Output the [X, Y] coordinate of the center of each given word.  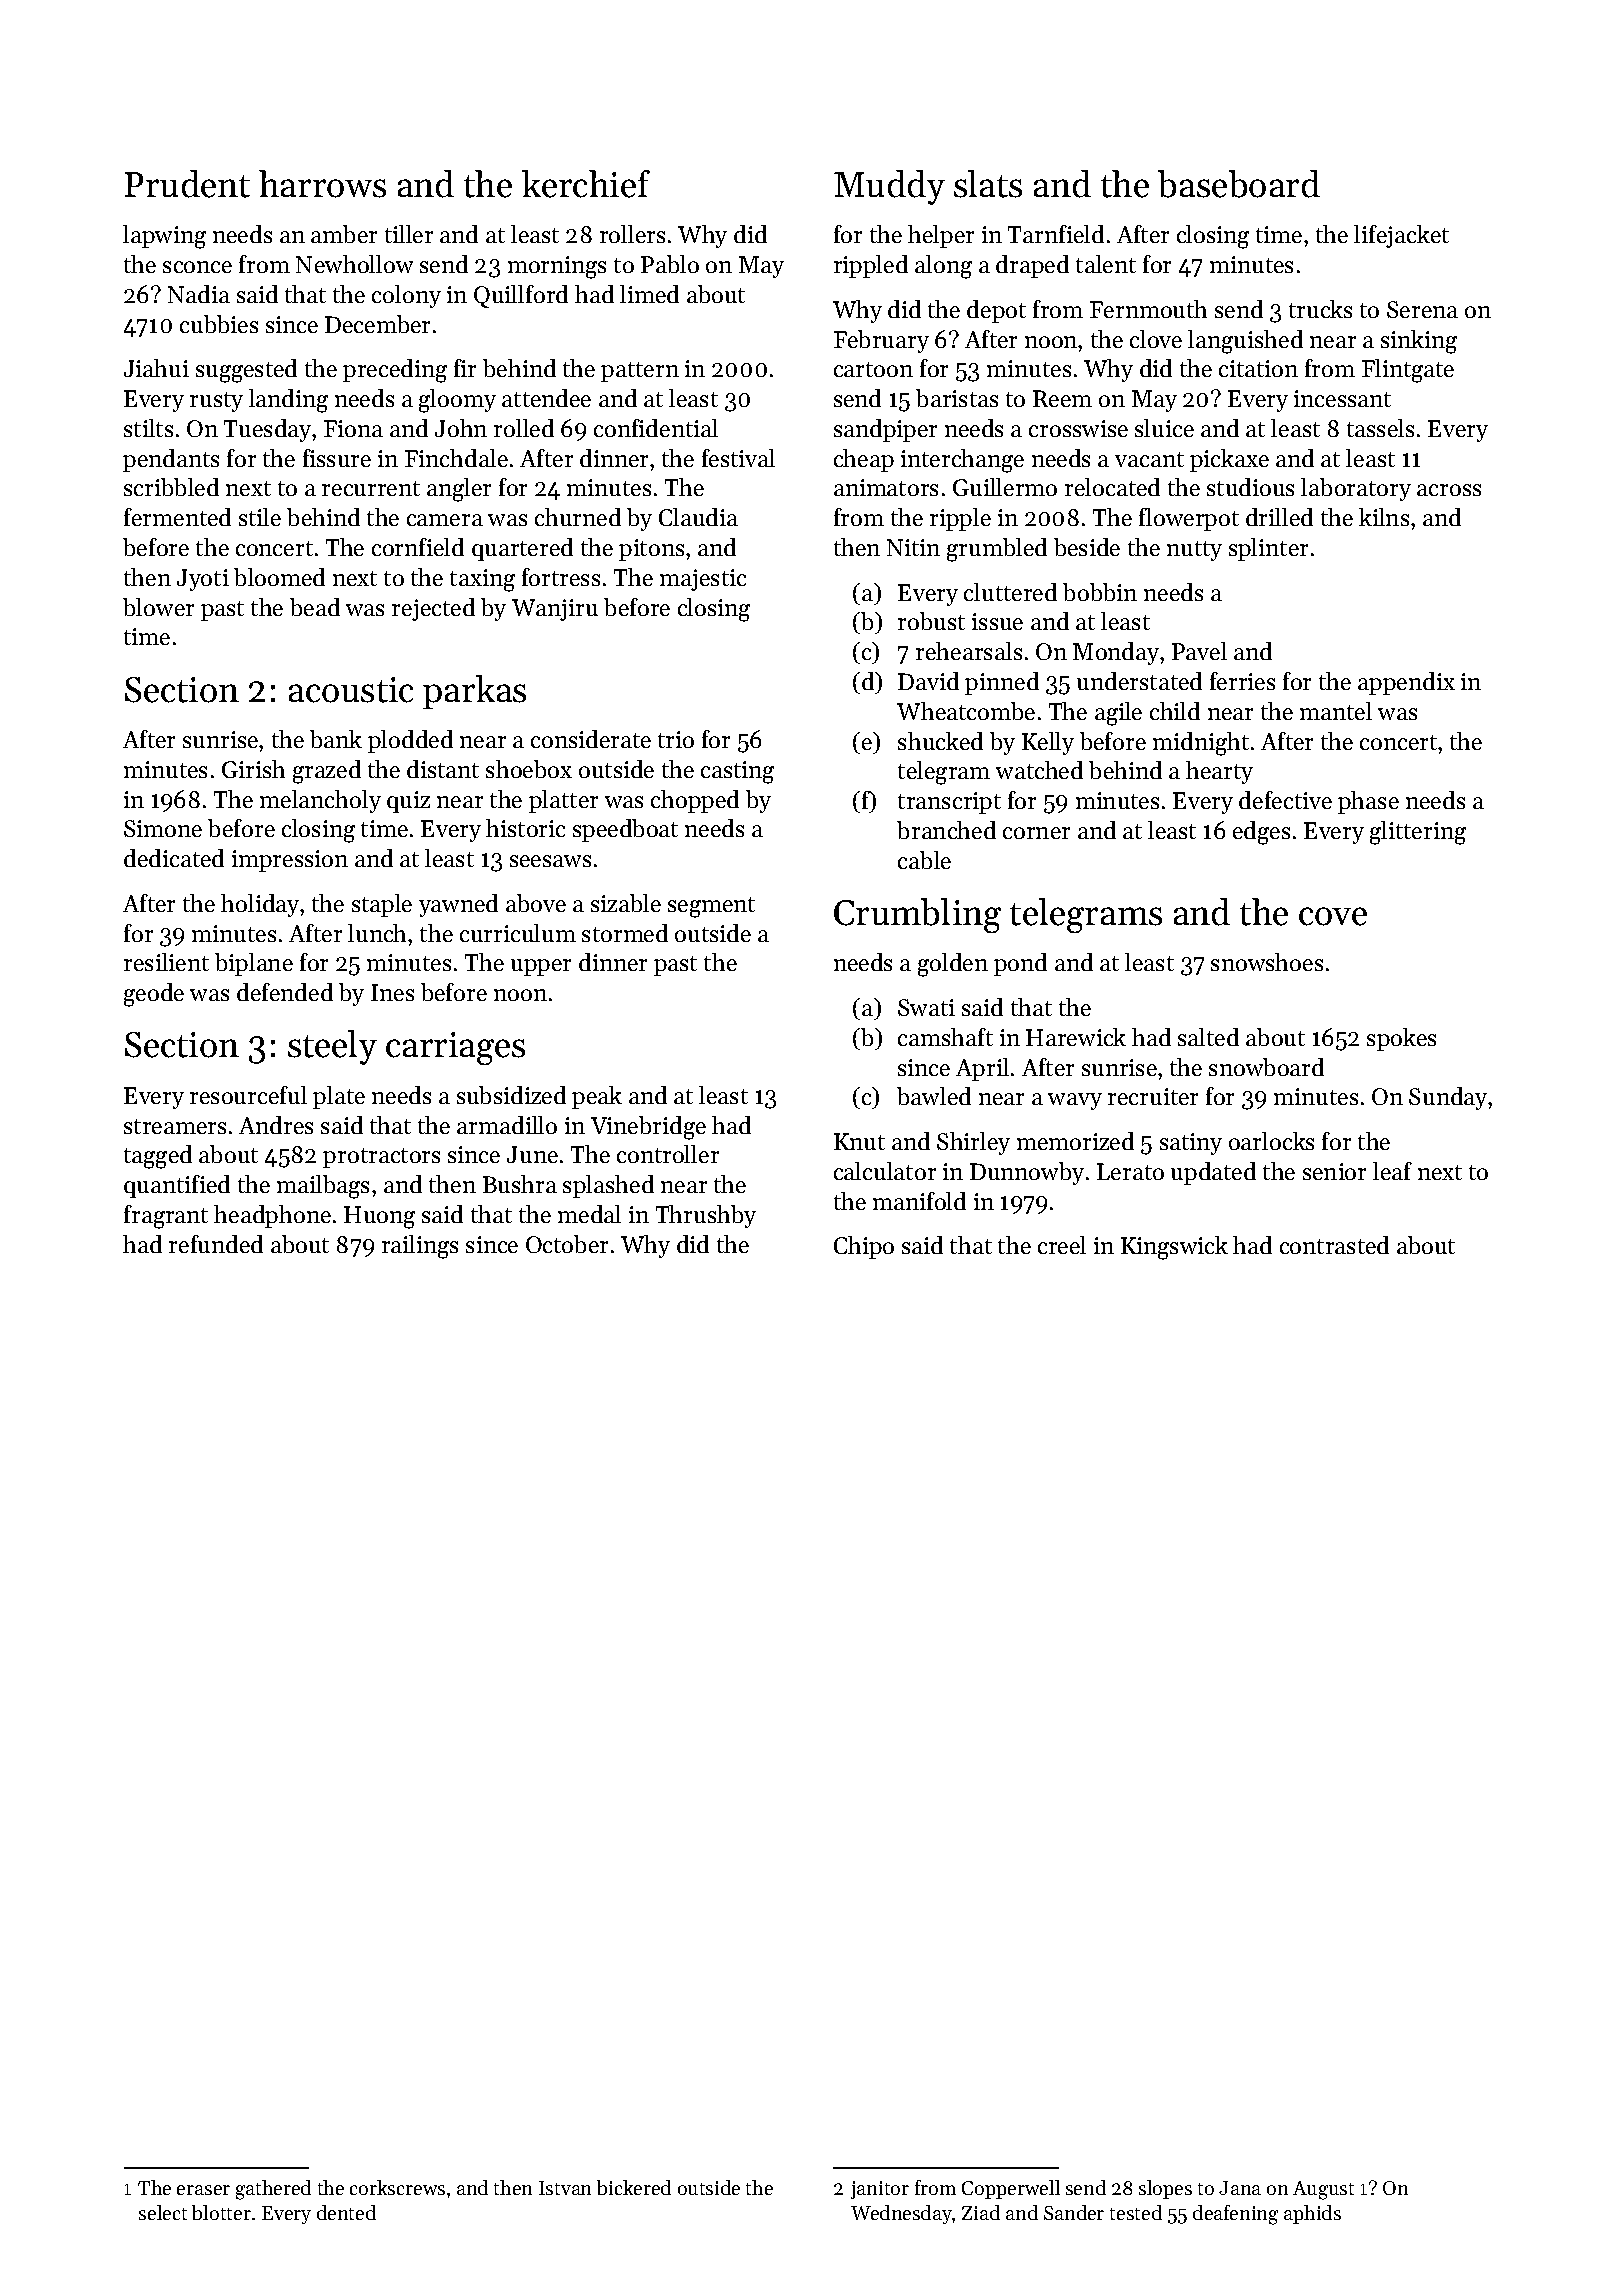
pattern [640, 372]
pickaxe [1229, 460]
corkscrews [397, 2187]
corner [1036, 833]
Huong [379, 1217]
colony [406, 296]
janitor [880, 2190]
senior [1334, 1171]
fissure [337, 458]
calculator [885, 1171]
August [1323, 2190]
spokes [1401, 1039]
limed [649, 294]
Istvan [565, 2188]
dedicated [174, 858]
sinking [1419, 342]
